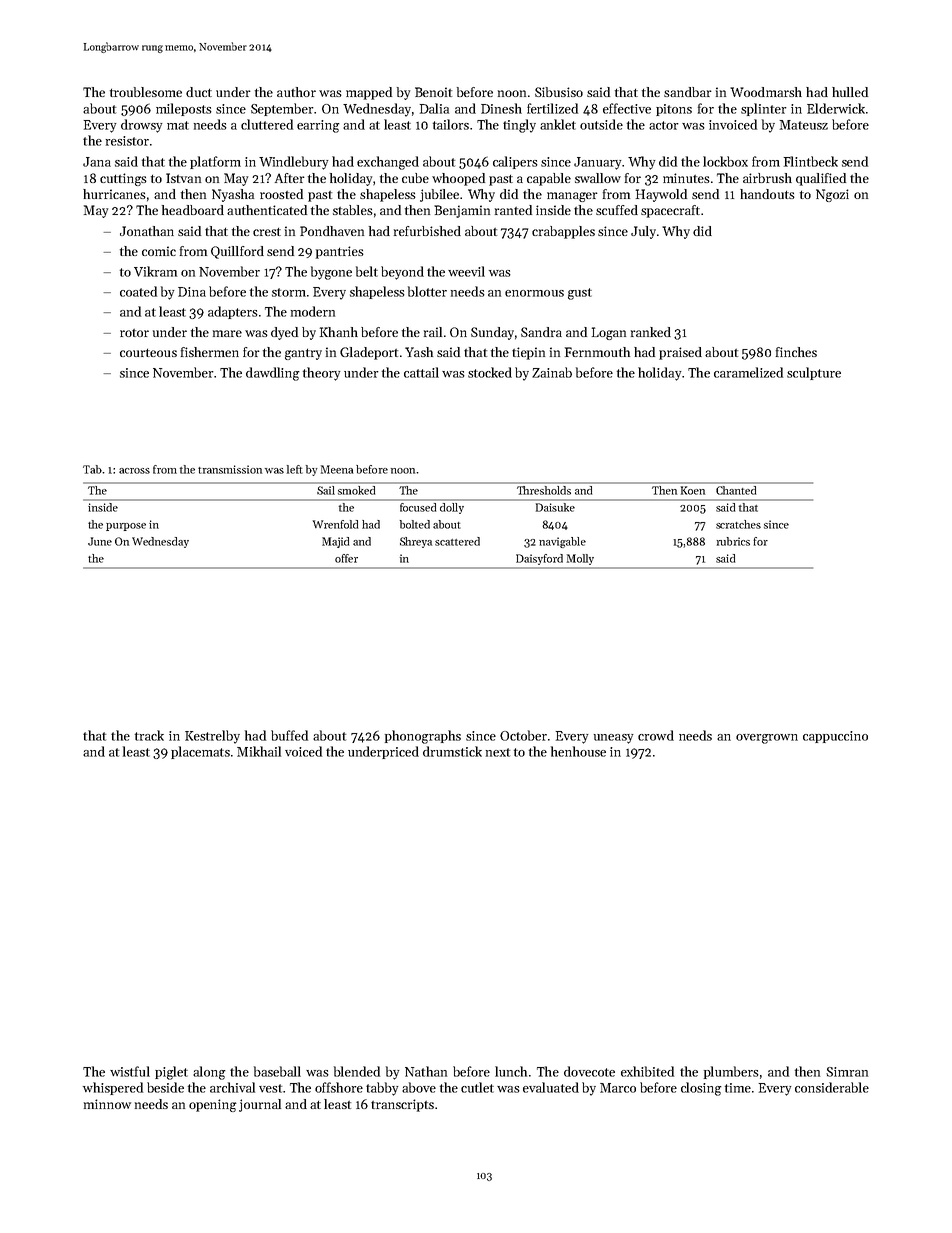  I want to click on pitons, so click(674, 110).
